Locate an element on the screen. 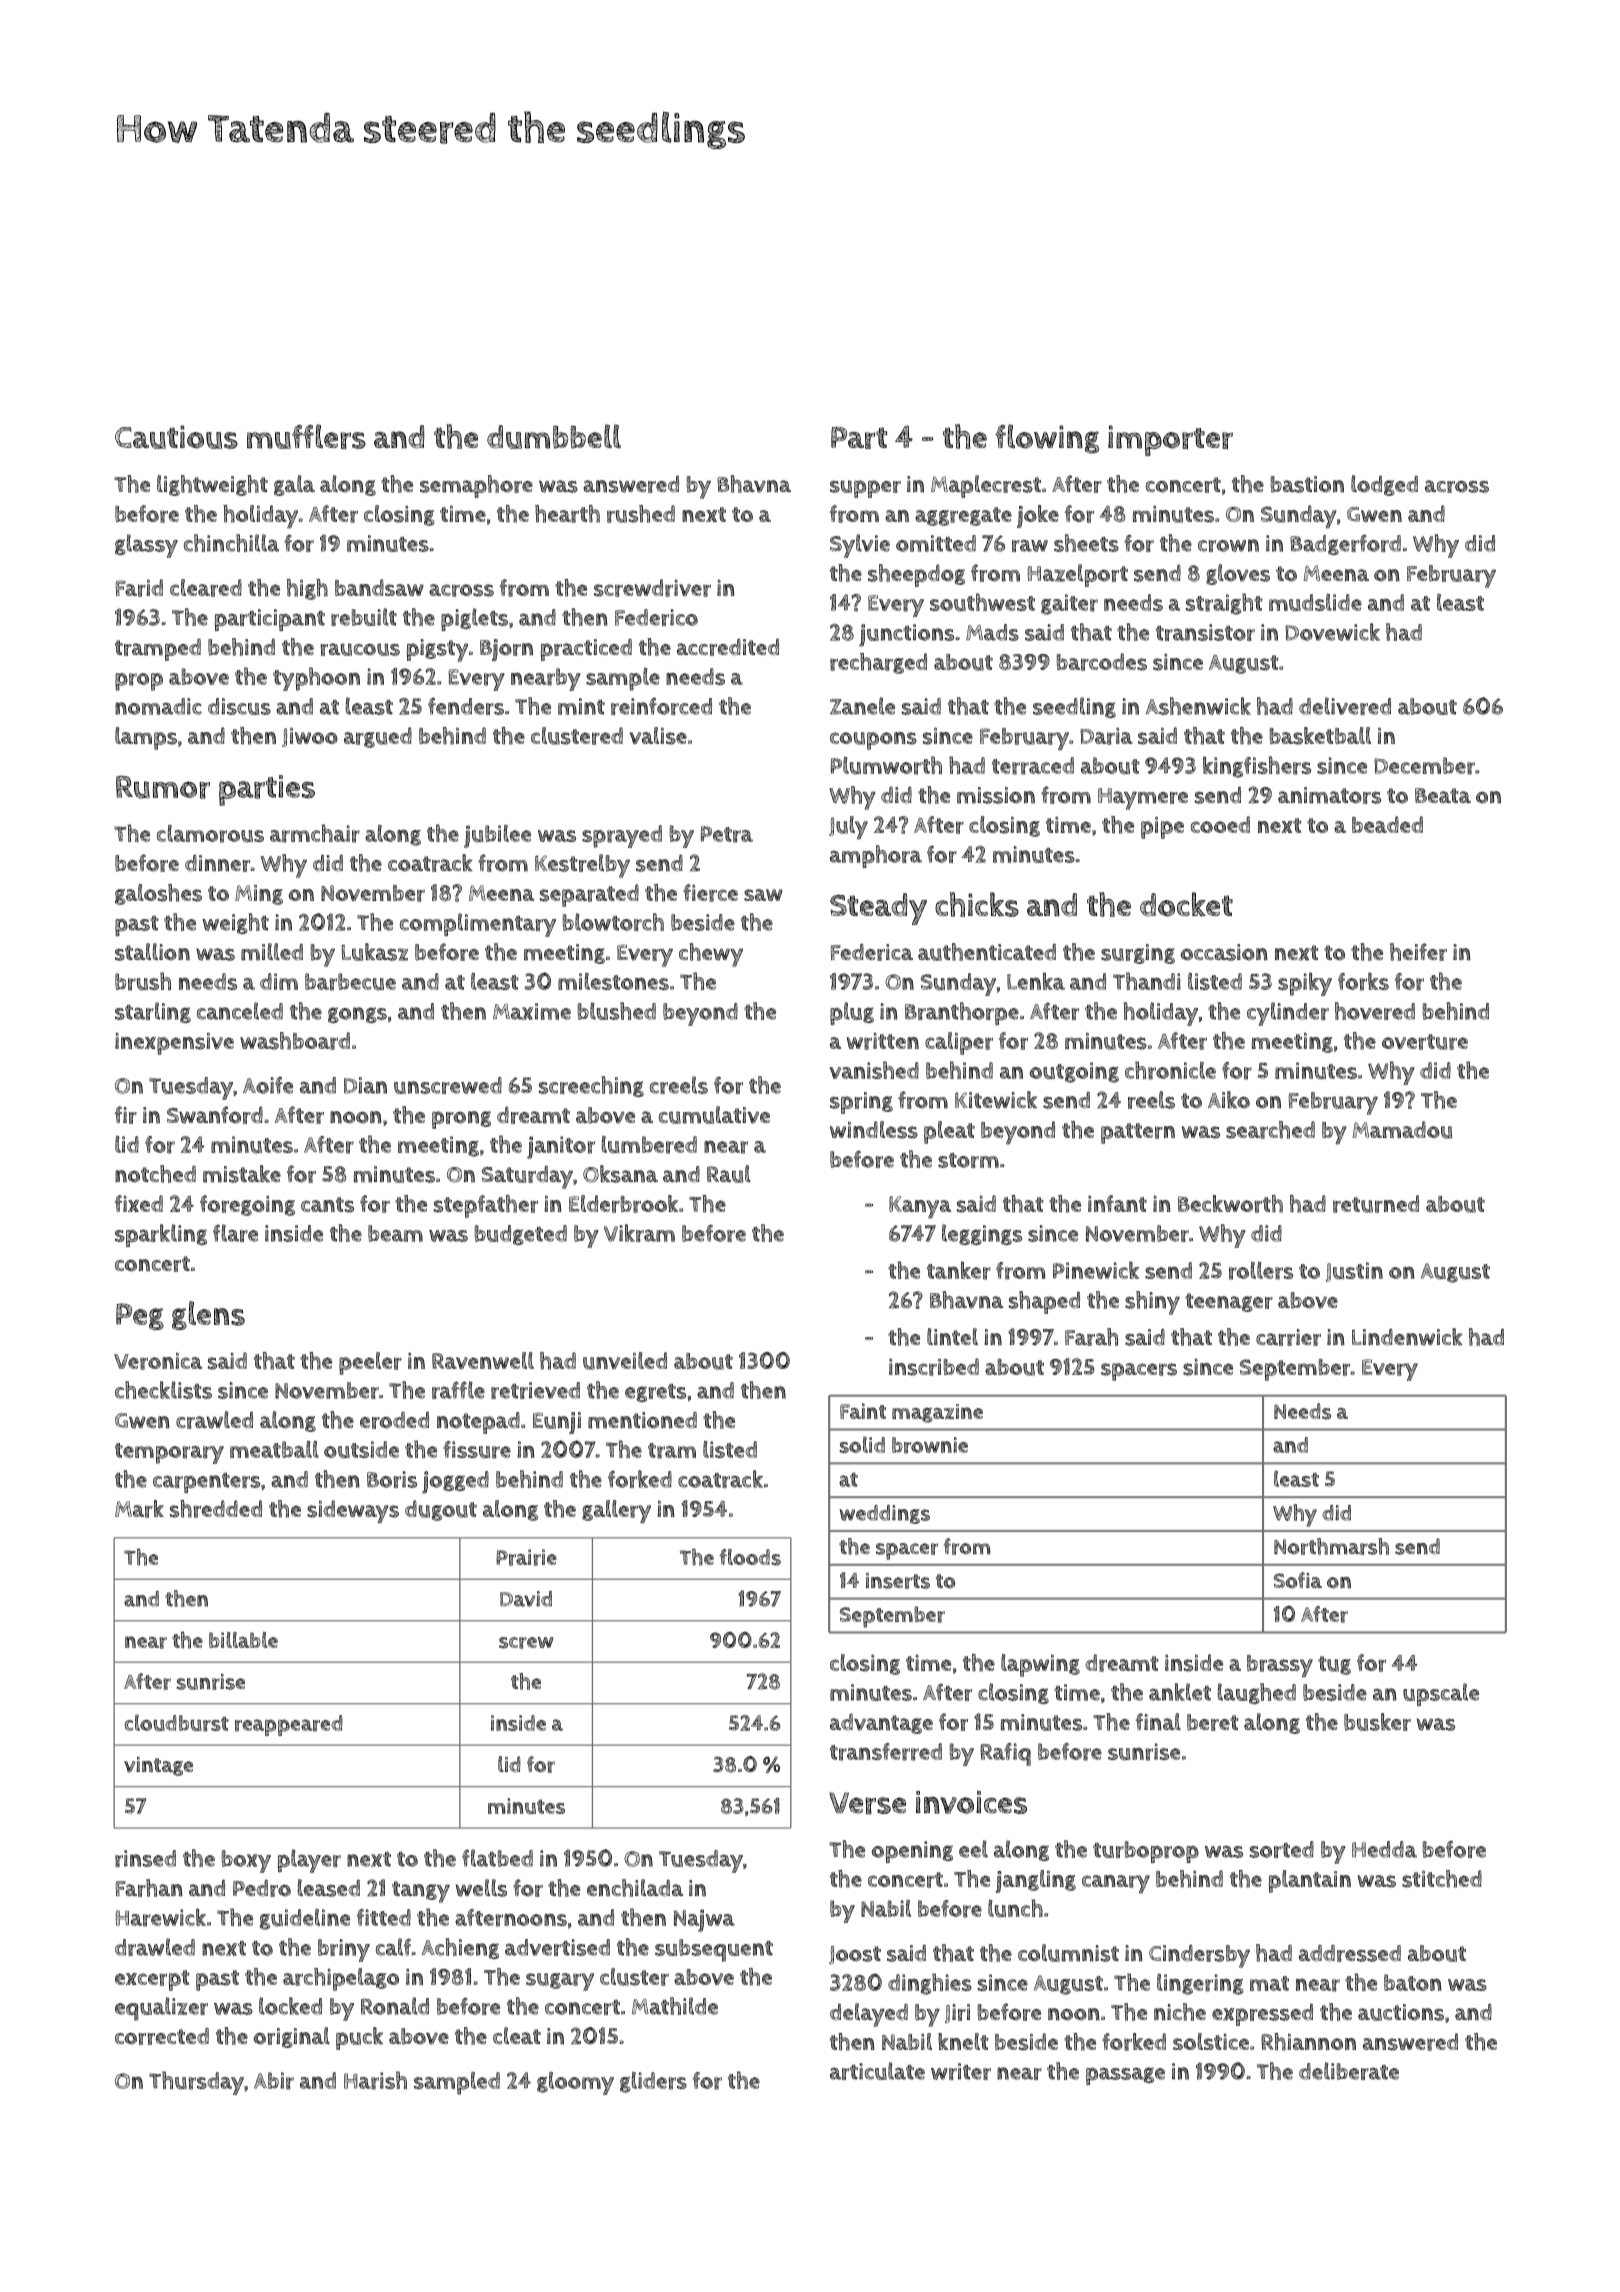  billable is located at coordinates (243, 1640).
